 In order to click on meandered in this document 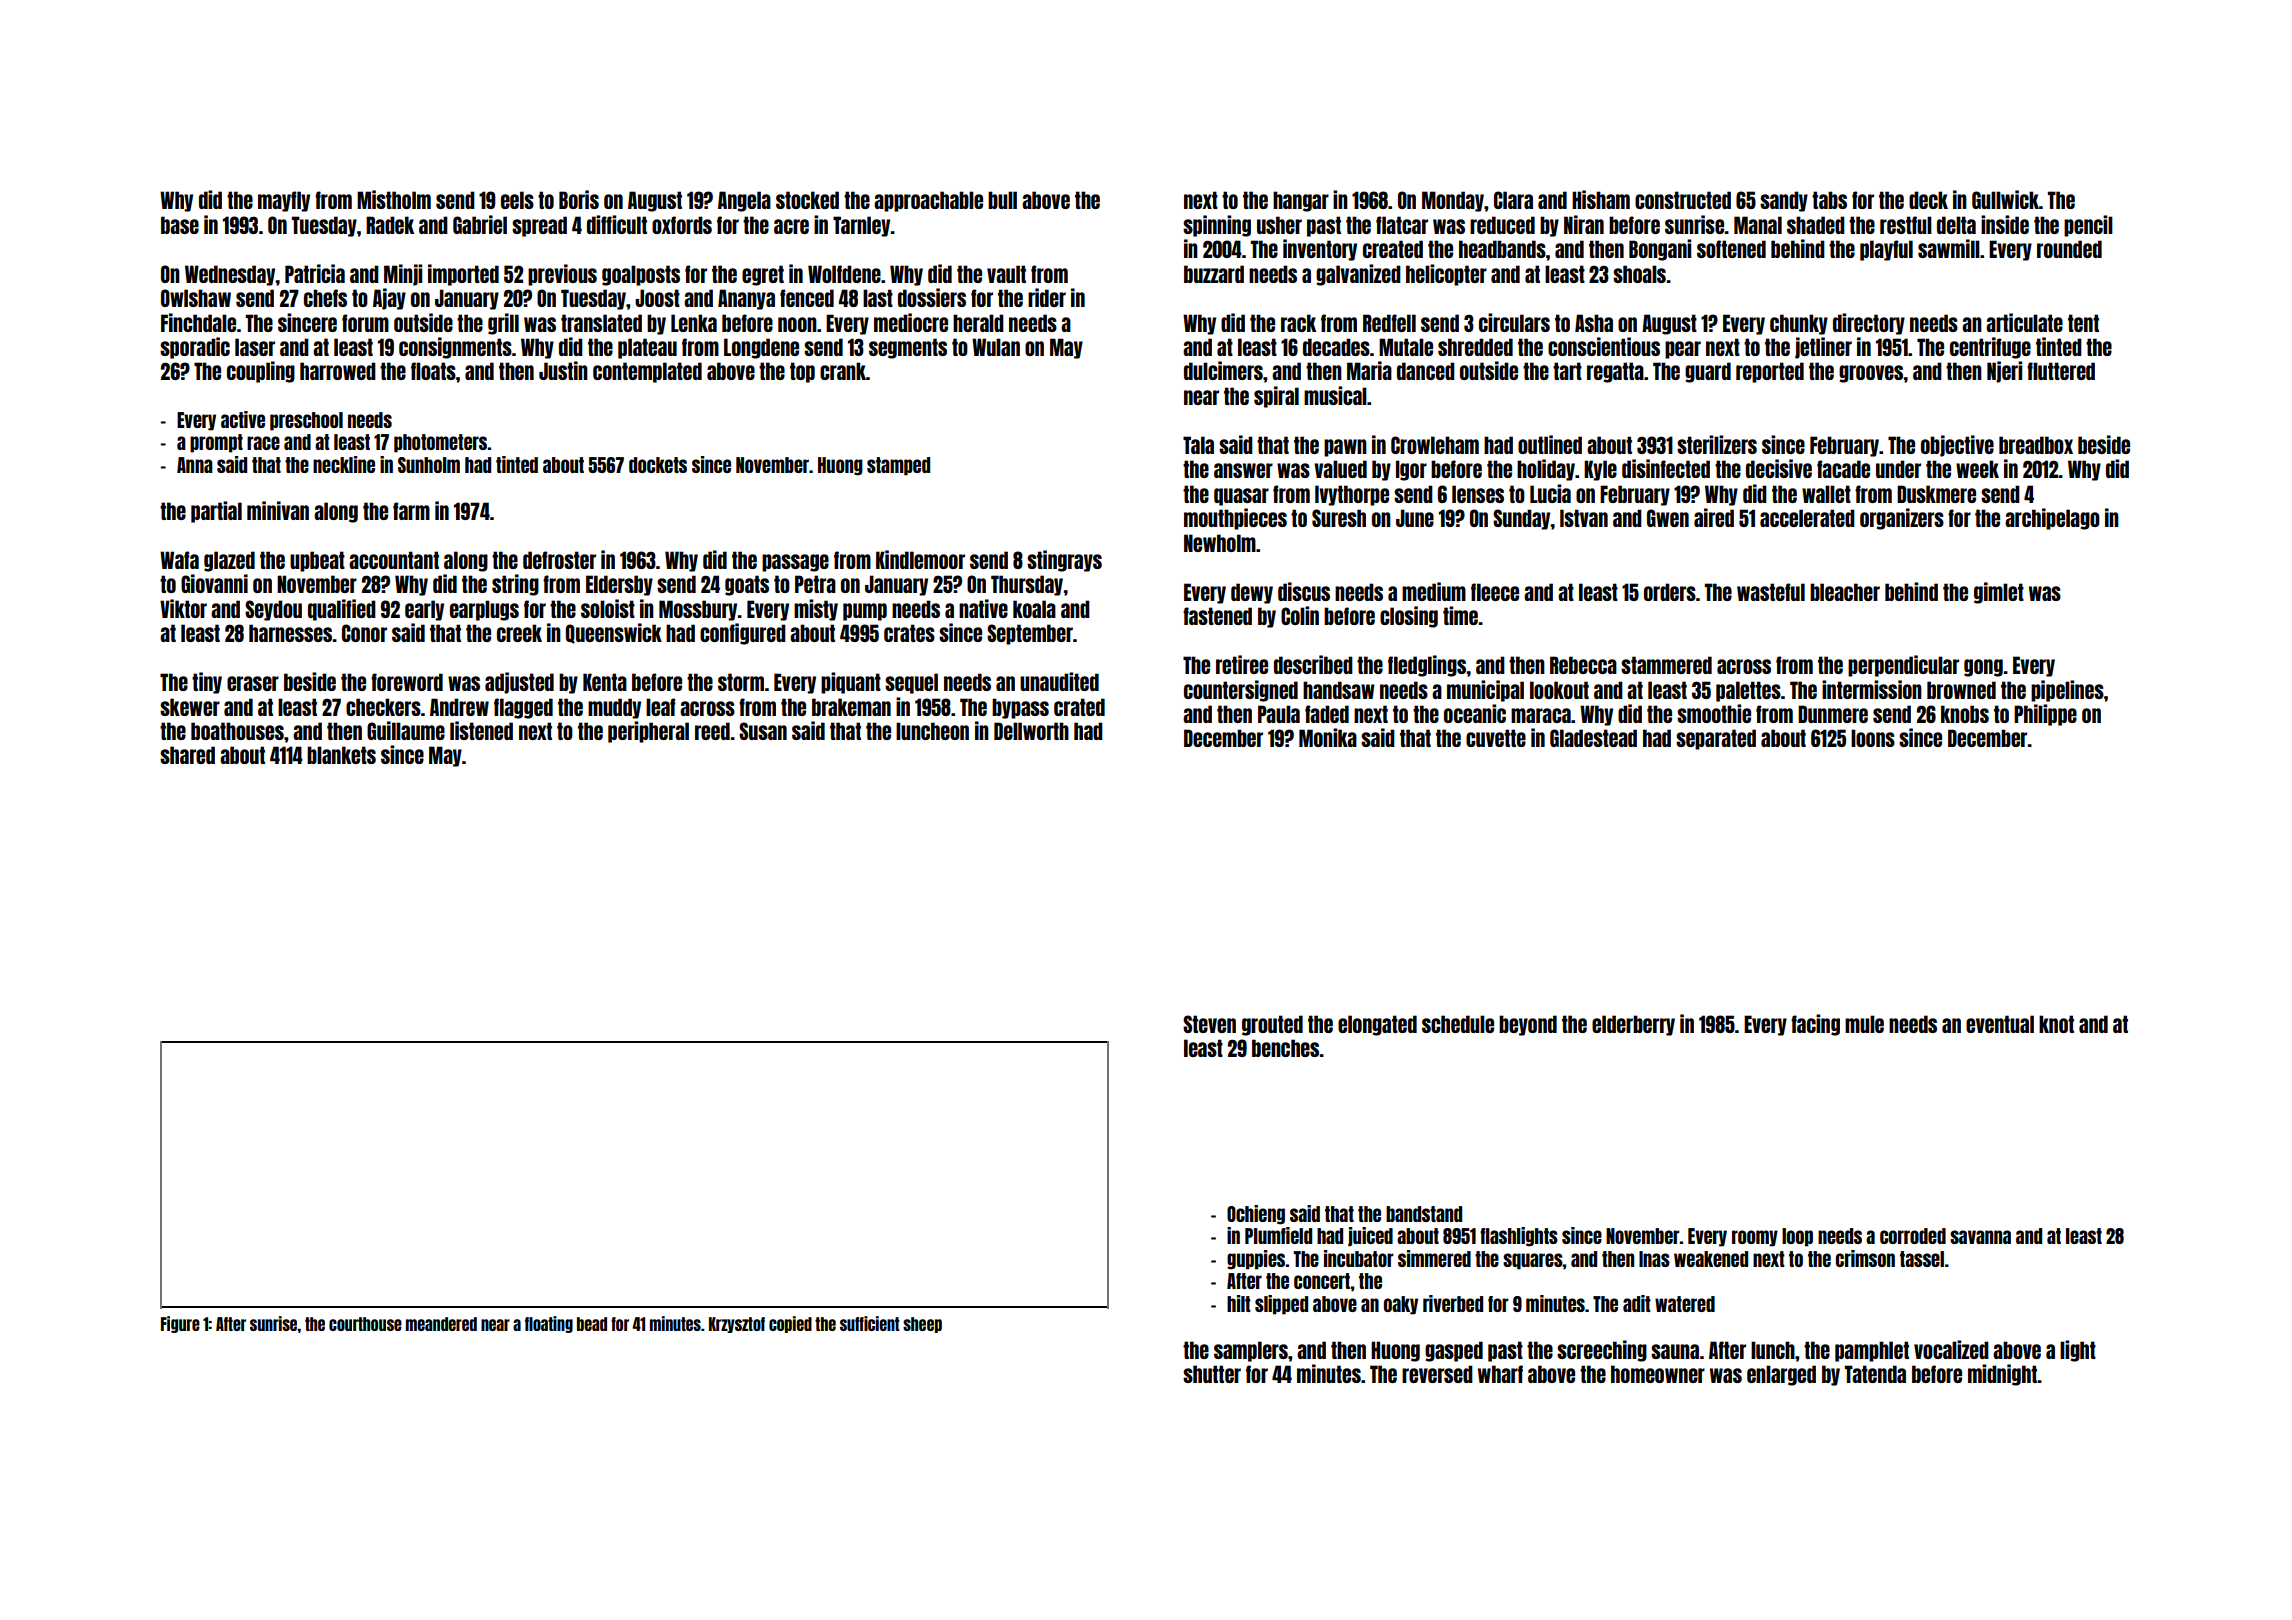, I will do `click(441, 1324)`.
